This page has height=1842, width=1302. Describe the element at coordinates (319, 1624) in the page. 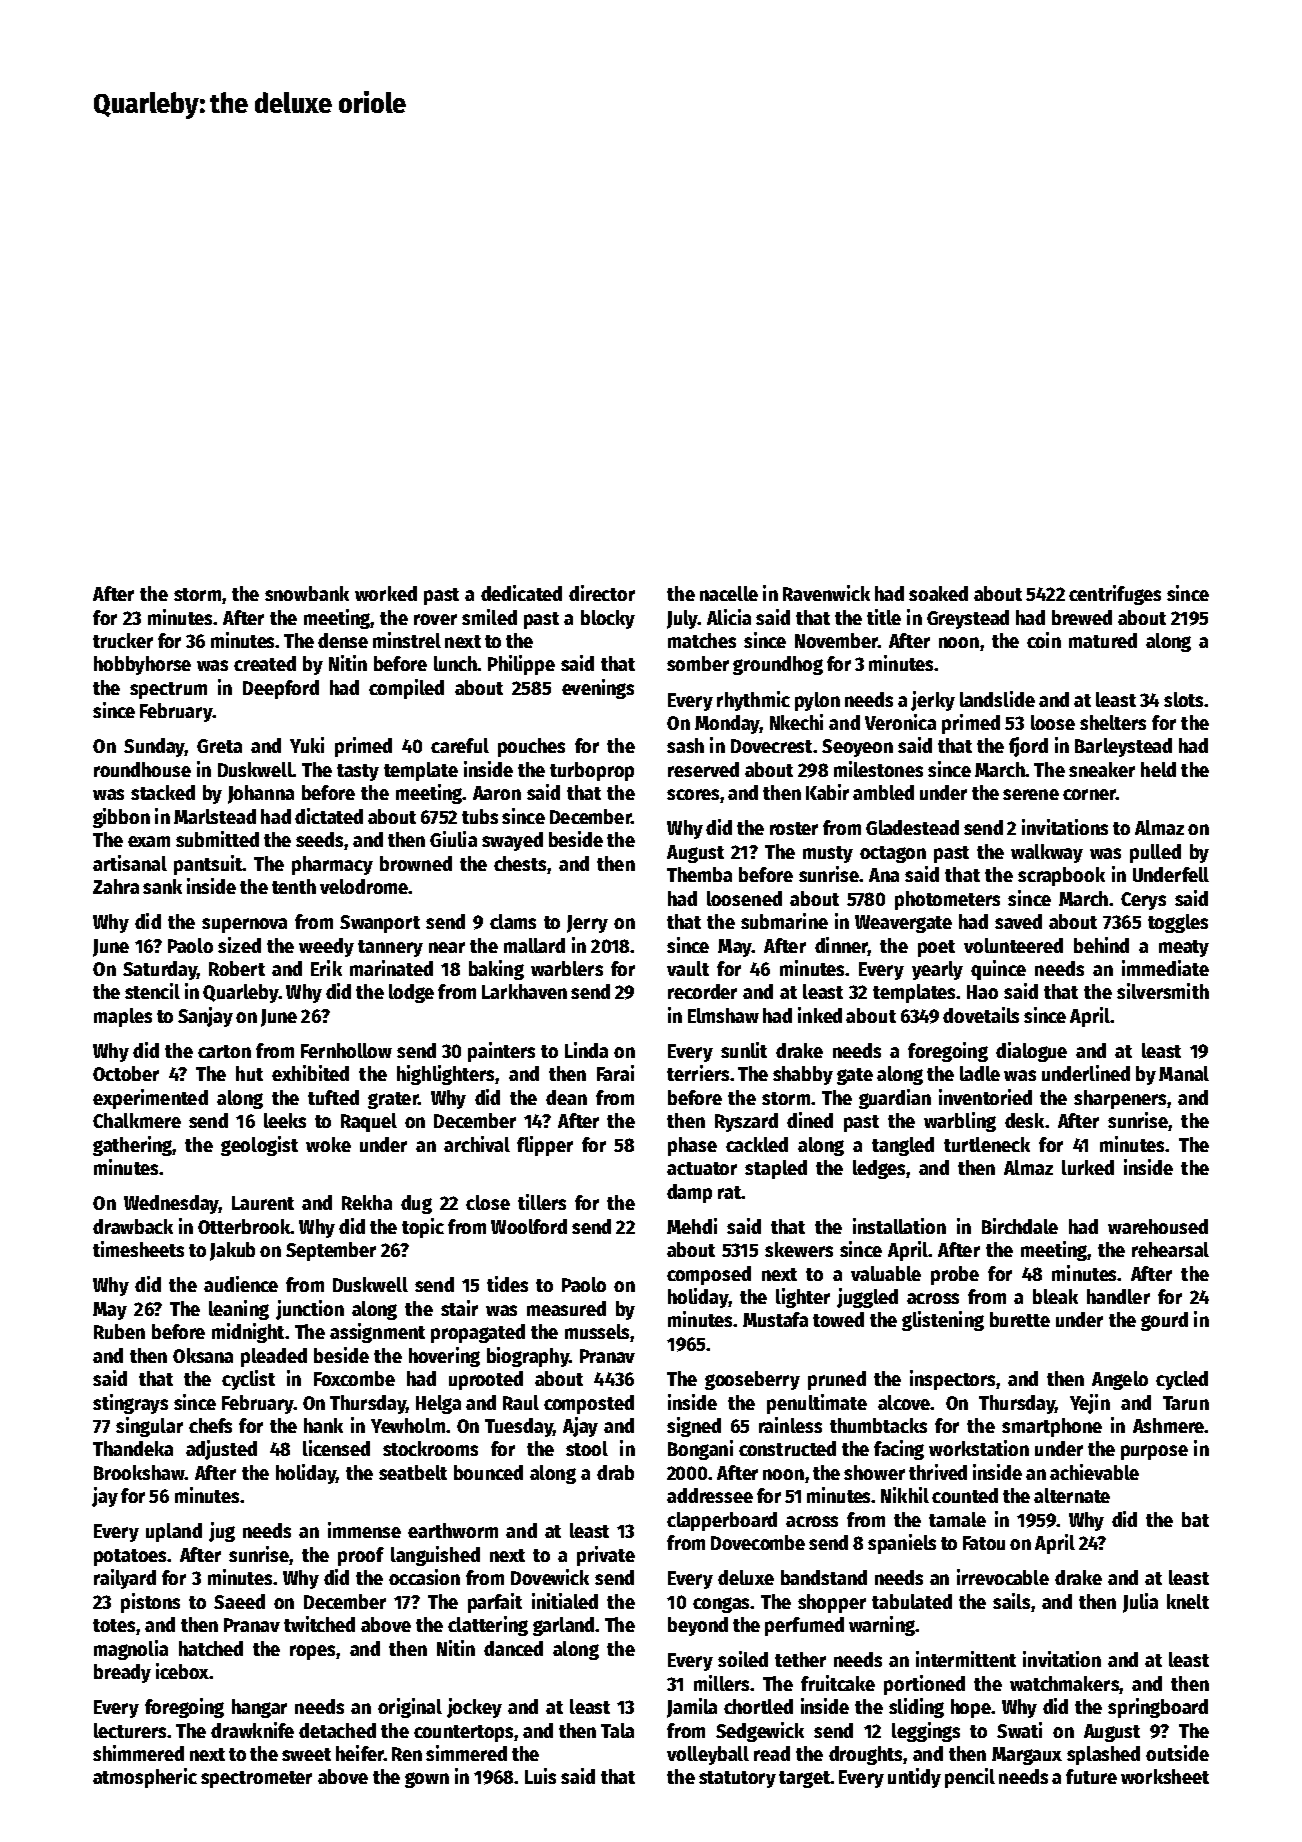

I see `twitched` at that location.
